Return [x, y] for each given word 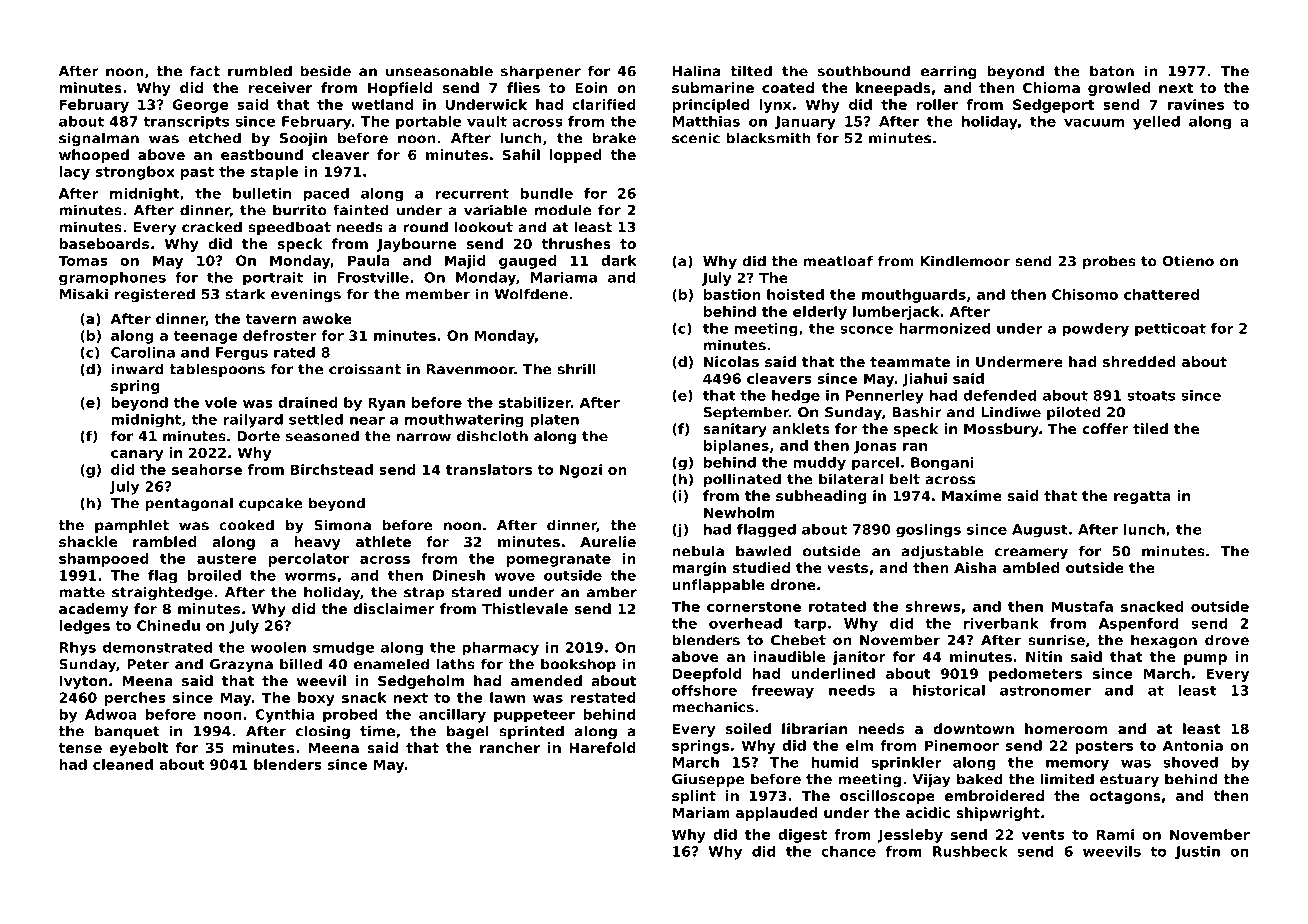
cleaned [123, 764]
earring [949, 72]
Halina [697, 71]
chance [848, 851]
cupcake [271, 504]
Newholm [739, 512]
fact [205, 71]
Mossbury [1001, 430]
